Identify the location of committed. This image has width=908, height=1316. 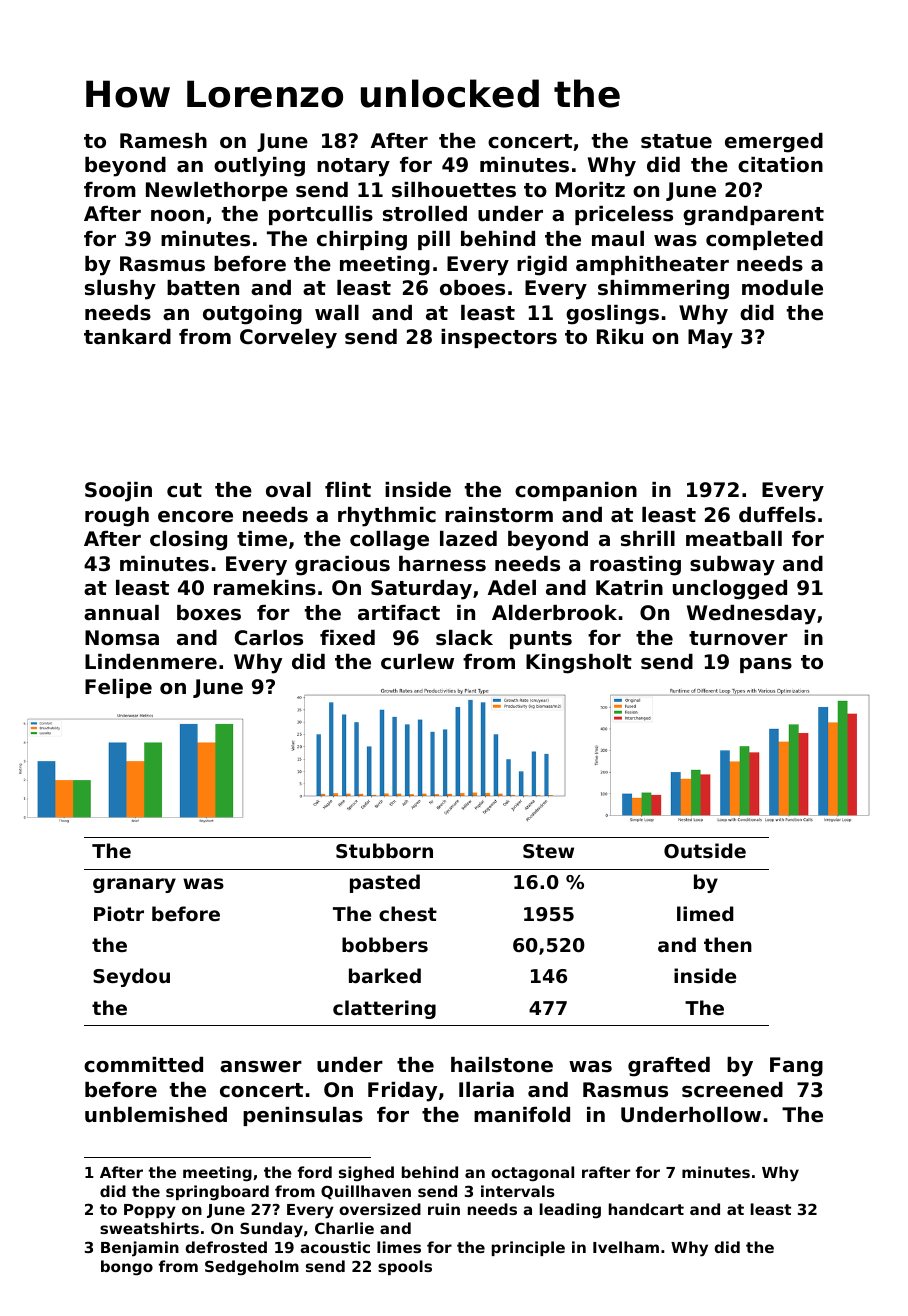
(143, 1065).
